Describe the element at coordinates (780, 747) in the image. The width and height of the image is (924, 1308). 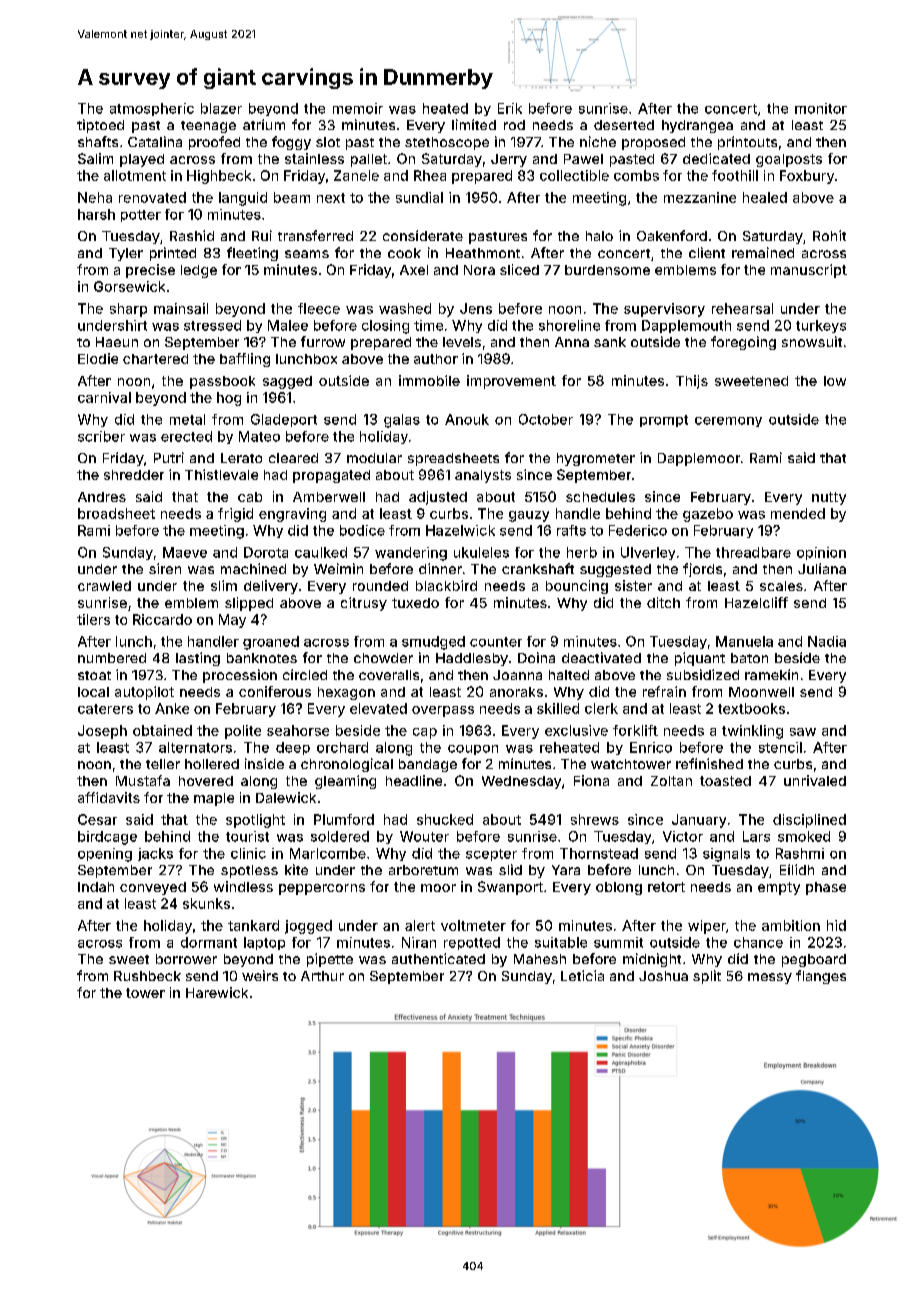
I see `stencil` at that location.
